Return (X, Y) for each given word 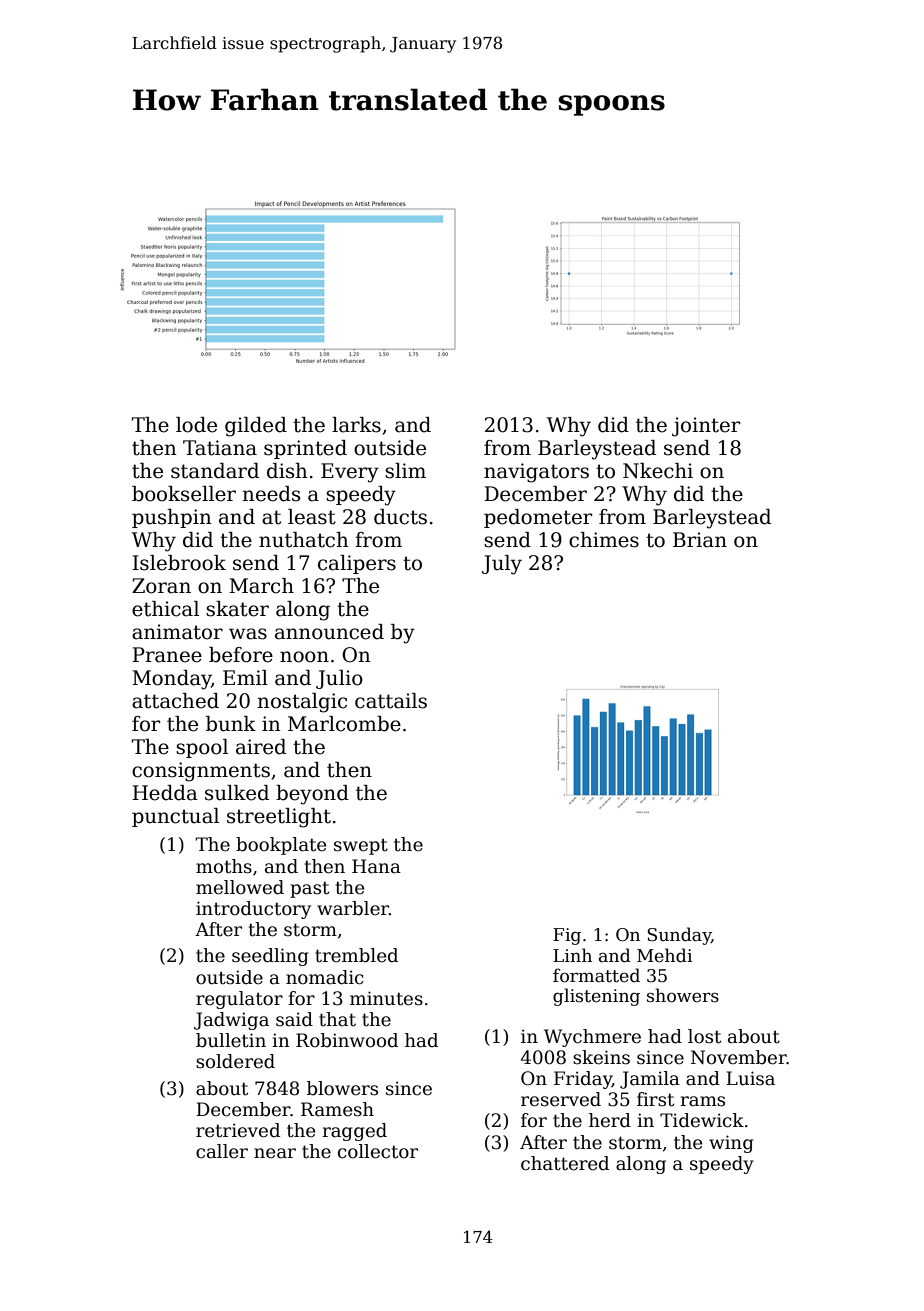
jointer (706, 427)
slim (405, 471)
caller (222, 1151)
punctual (175, 817)
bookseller (184, 494)
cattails (391, 701)
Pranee (167, 655)
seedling (270, 957)
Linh (572, 955)
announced (329, 632)
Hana (376, 866)
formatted (596, 975)
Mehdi (664, 955)
